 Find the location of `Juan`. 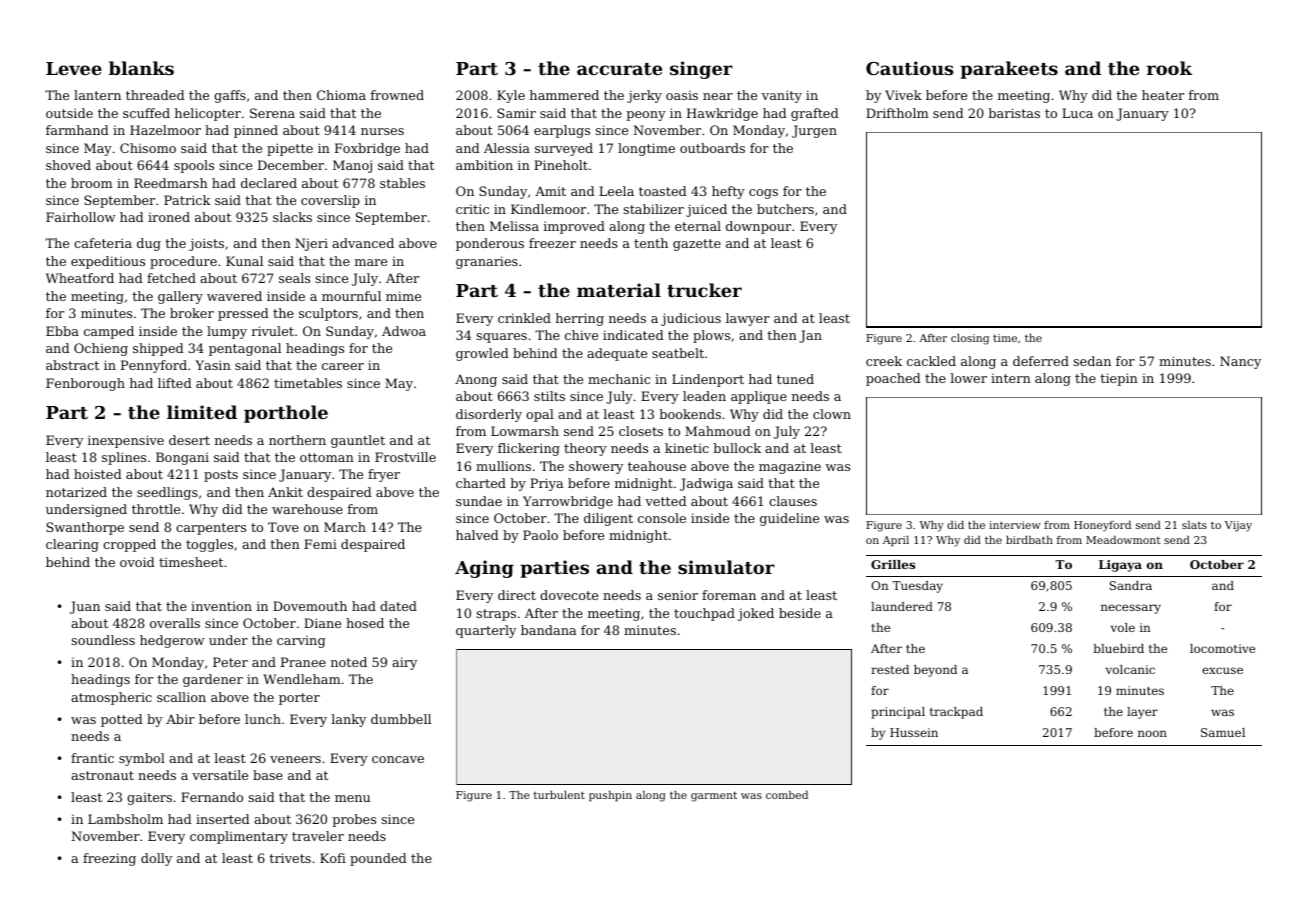

Juan is located at coordinates (85, 607).
